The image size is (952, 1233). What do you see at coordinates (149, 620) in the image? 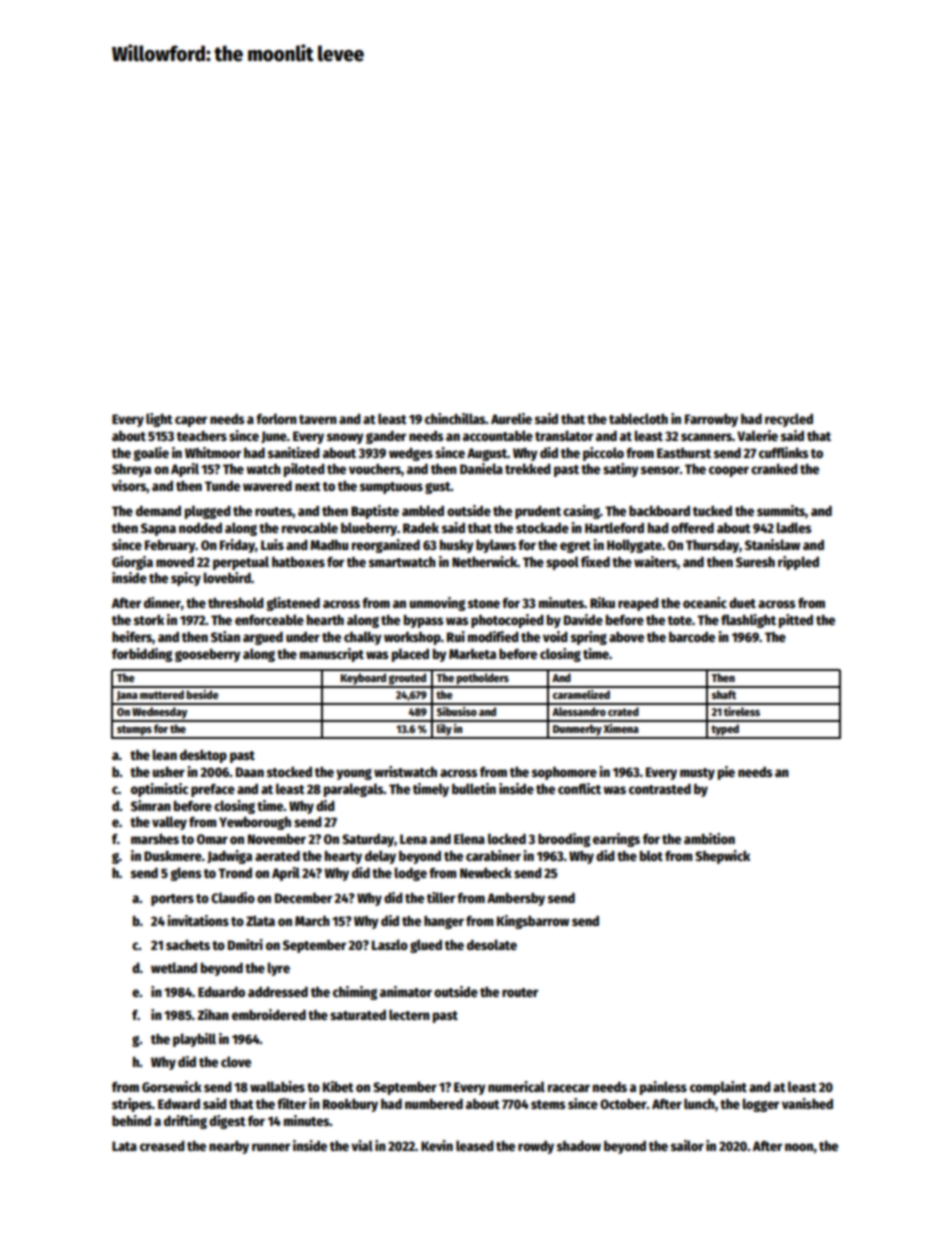
I see `stork` at bounding box center [149, 620].
